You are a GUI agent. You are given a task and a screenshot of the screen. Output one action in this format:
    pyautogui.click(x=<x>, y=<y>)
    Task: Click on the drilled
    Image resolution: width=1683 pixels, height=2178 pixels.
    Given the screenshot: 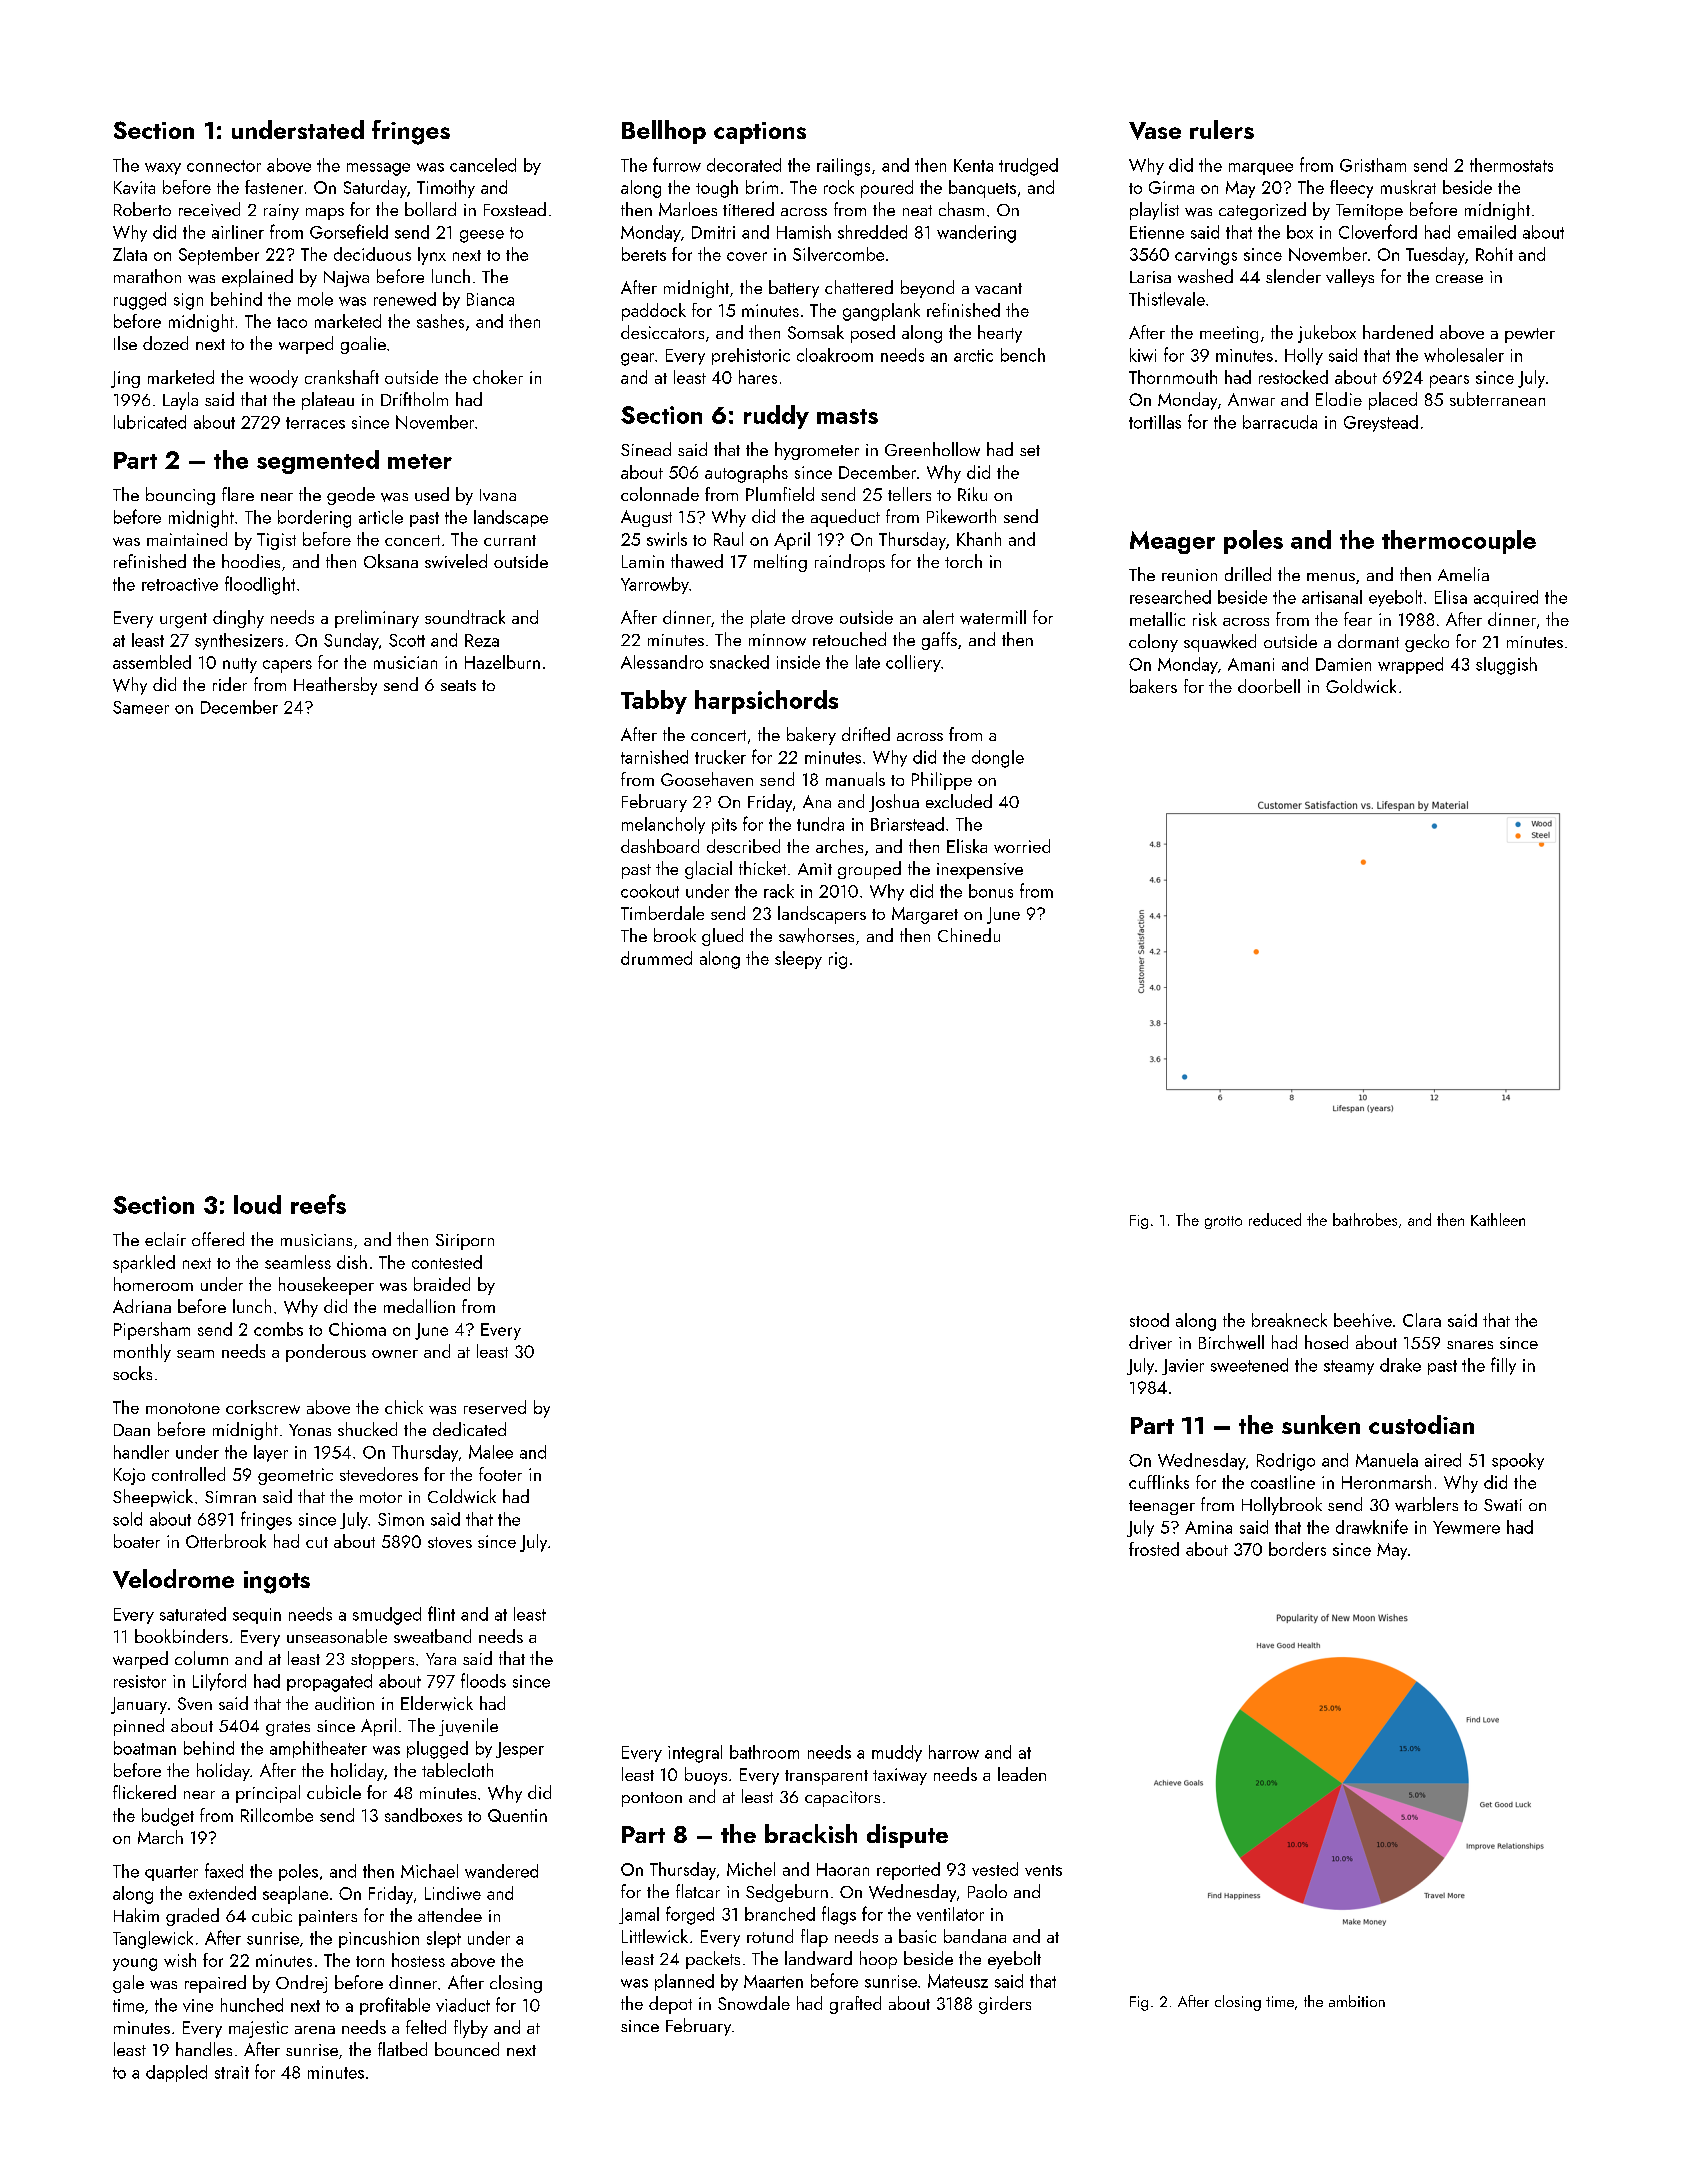 What is the action you would take?
    pyautogui.click(x=1248, y=574)
